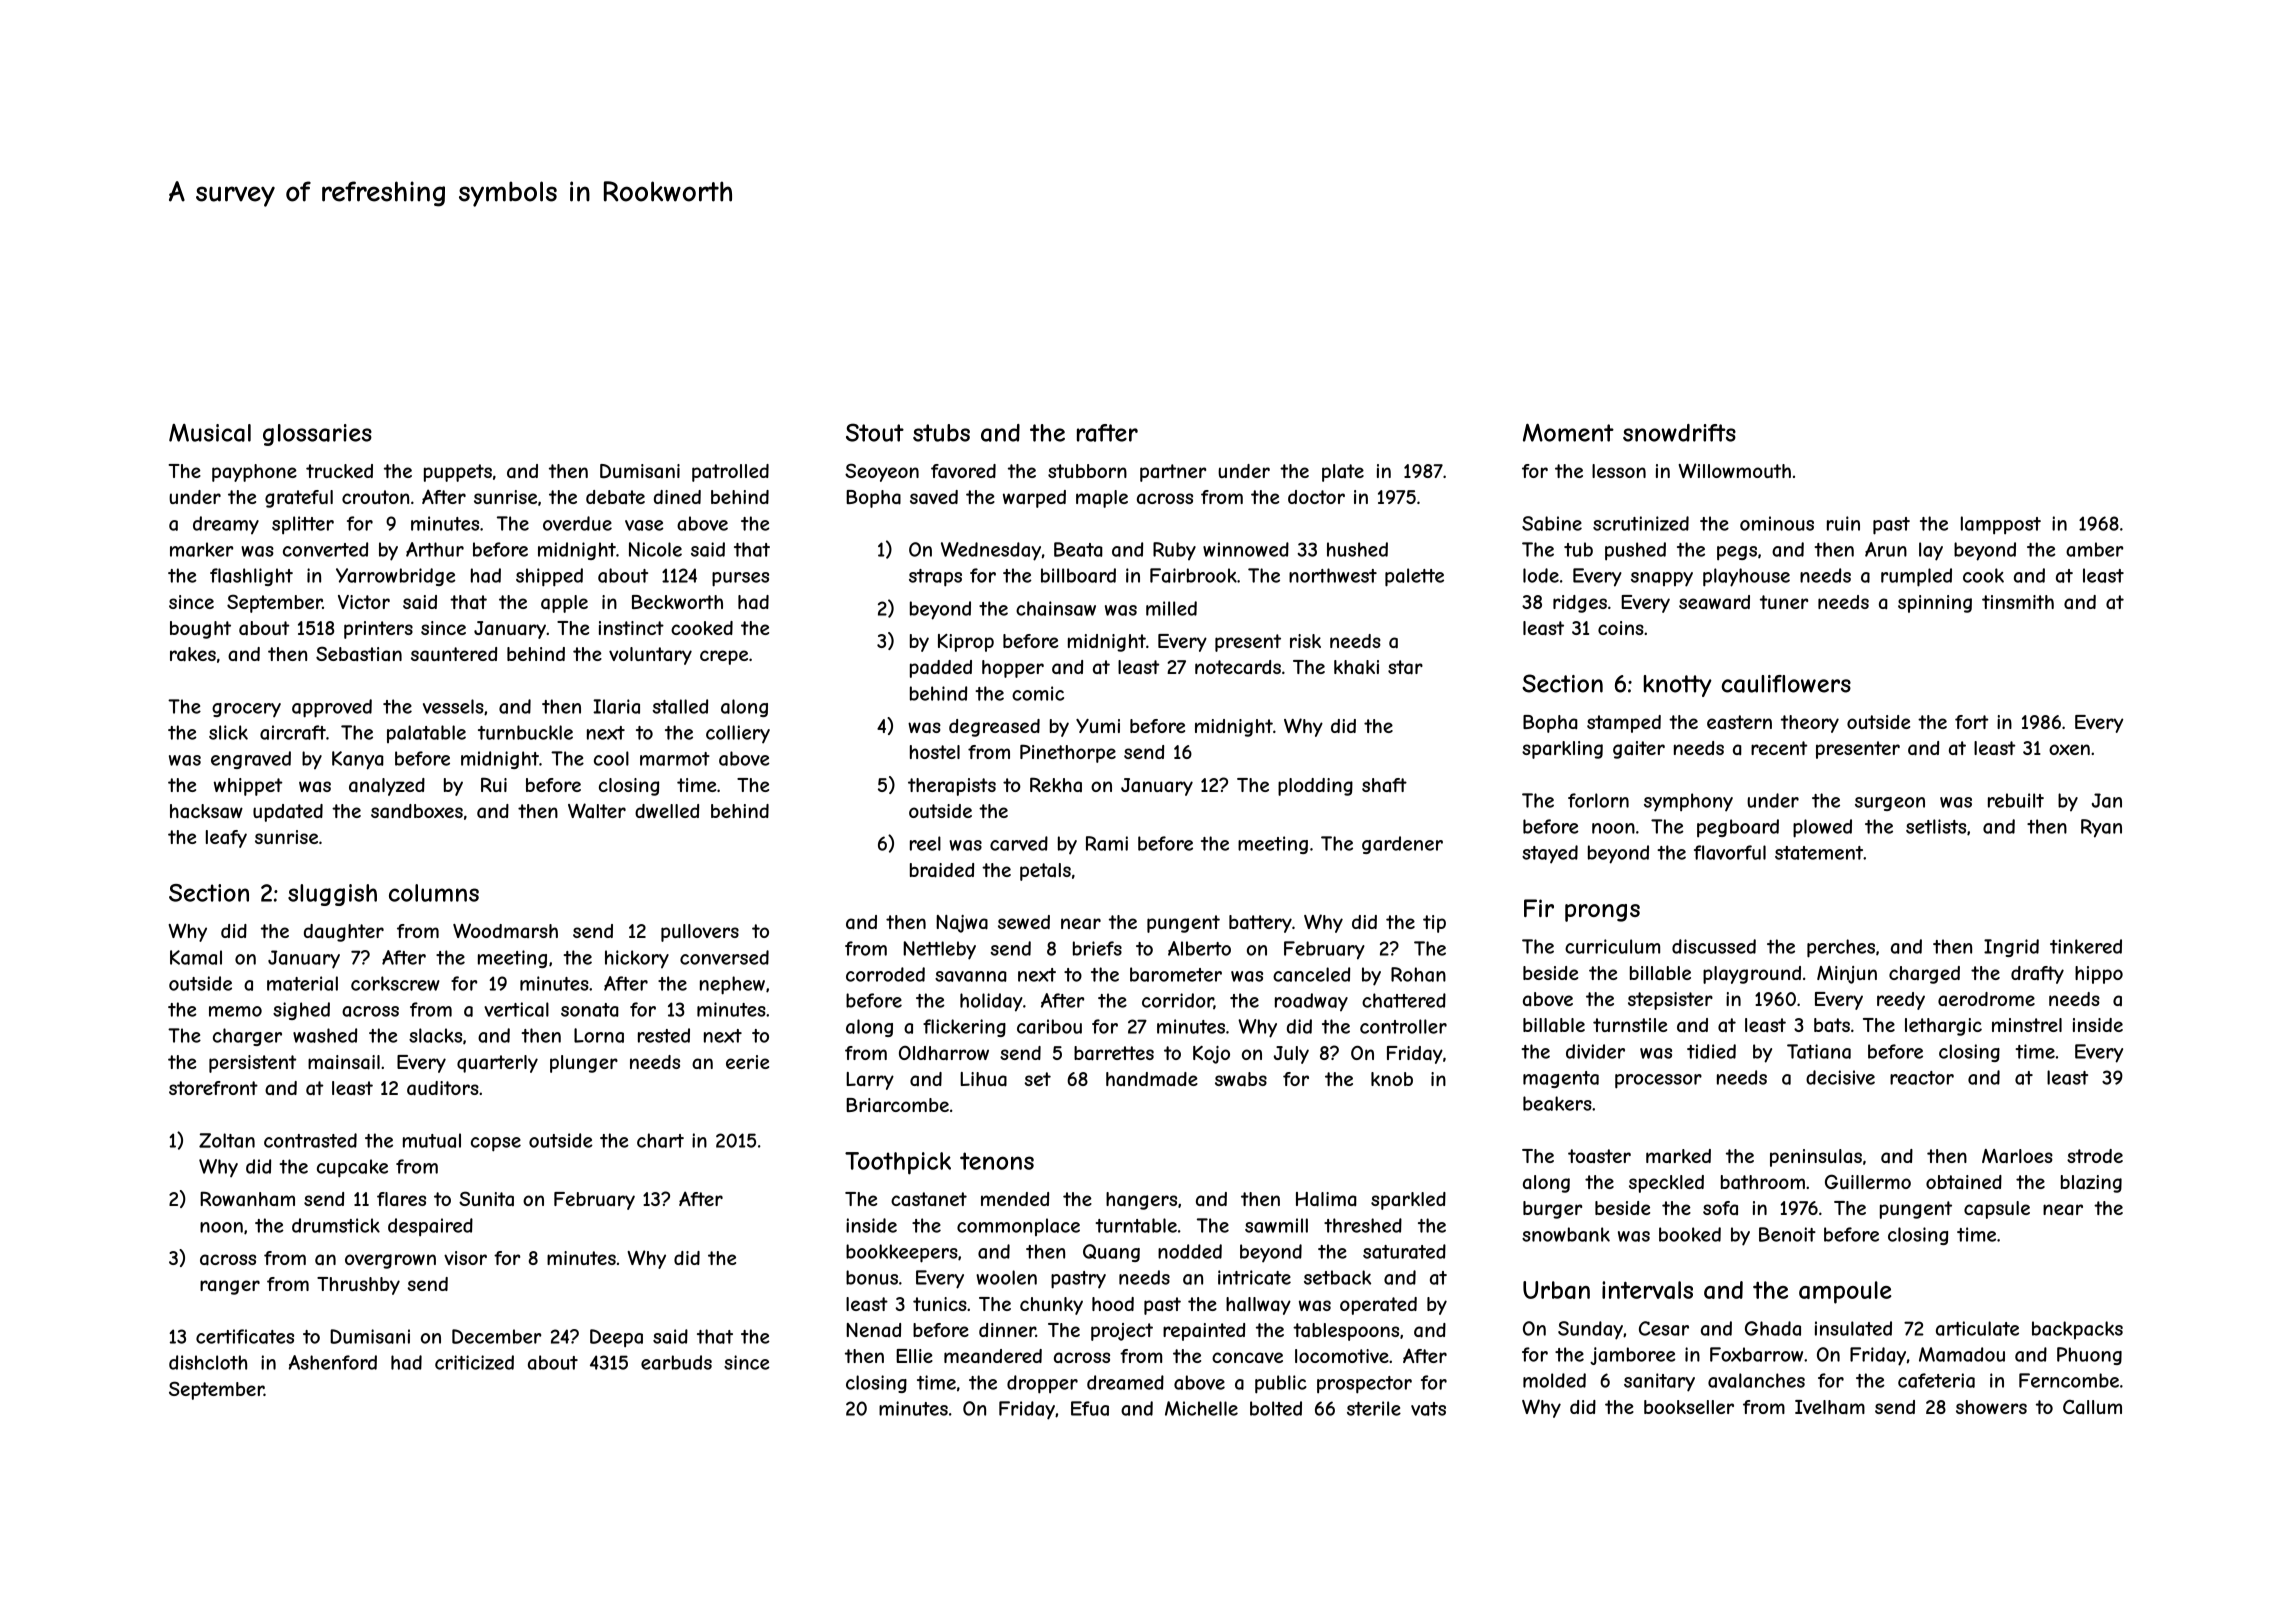  Describe the element at coordinates (1916, 577) in the screenshot. I see `rumpled` at that location.
